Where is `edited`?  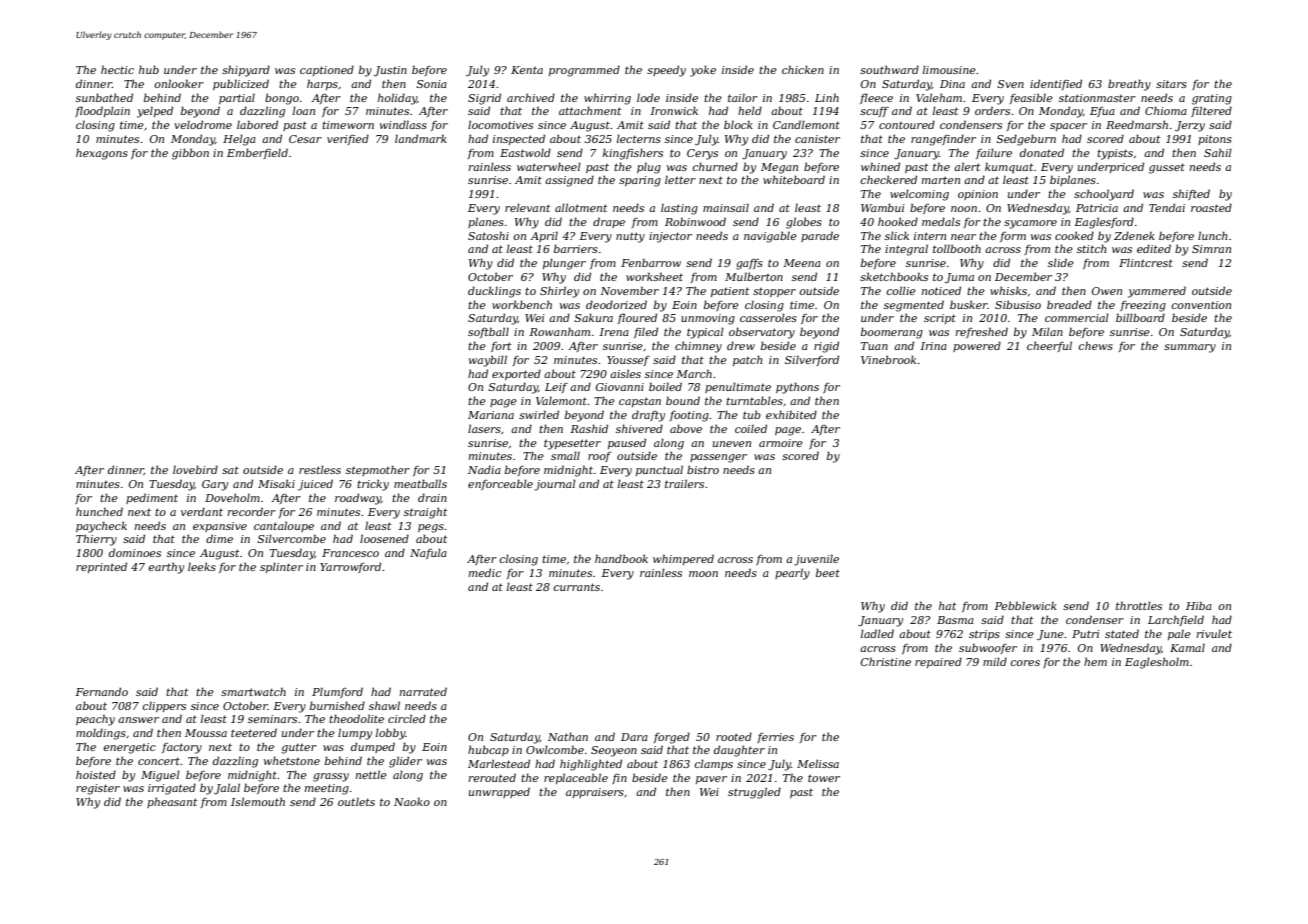
edited is located at coordinates (1154, 248).
